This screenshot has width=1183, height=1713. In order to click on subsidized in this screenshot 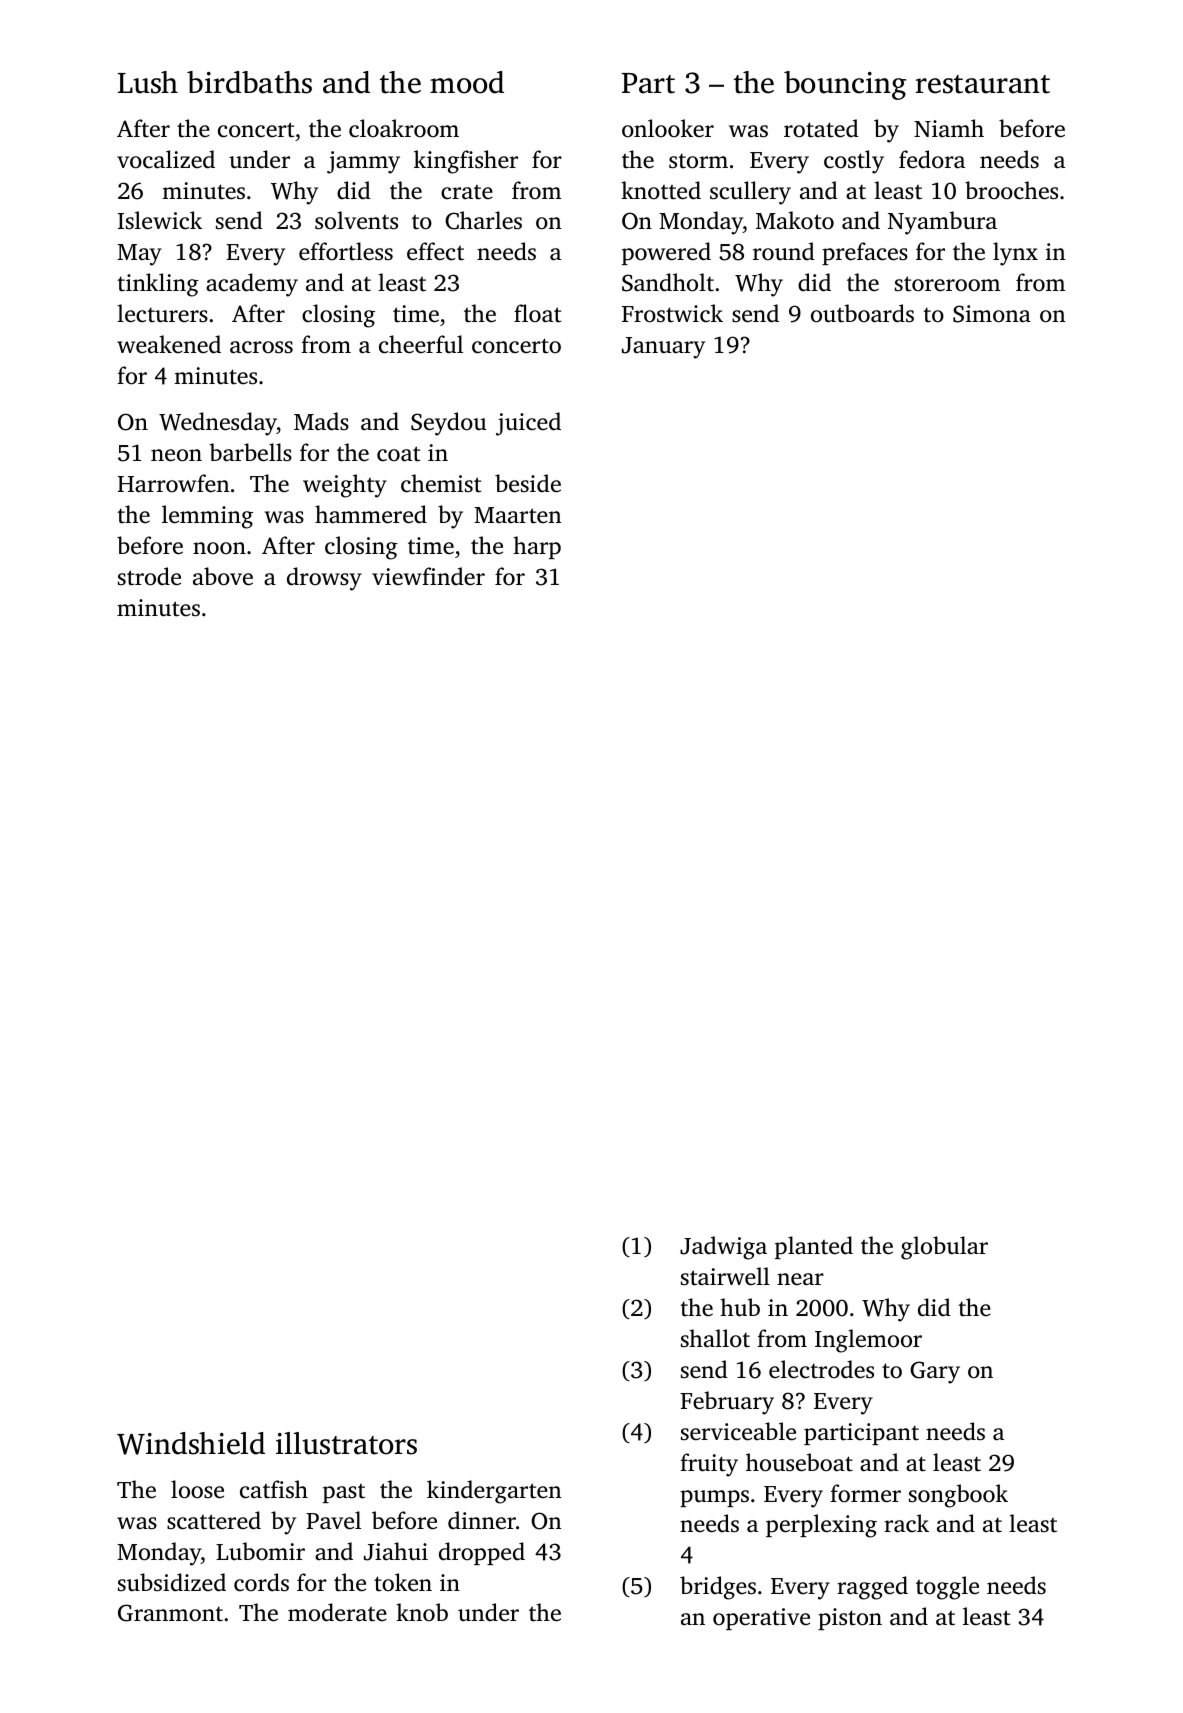, I will do `click(172, 1582)`.
